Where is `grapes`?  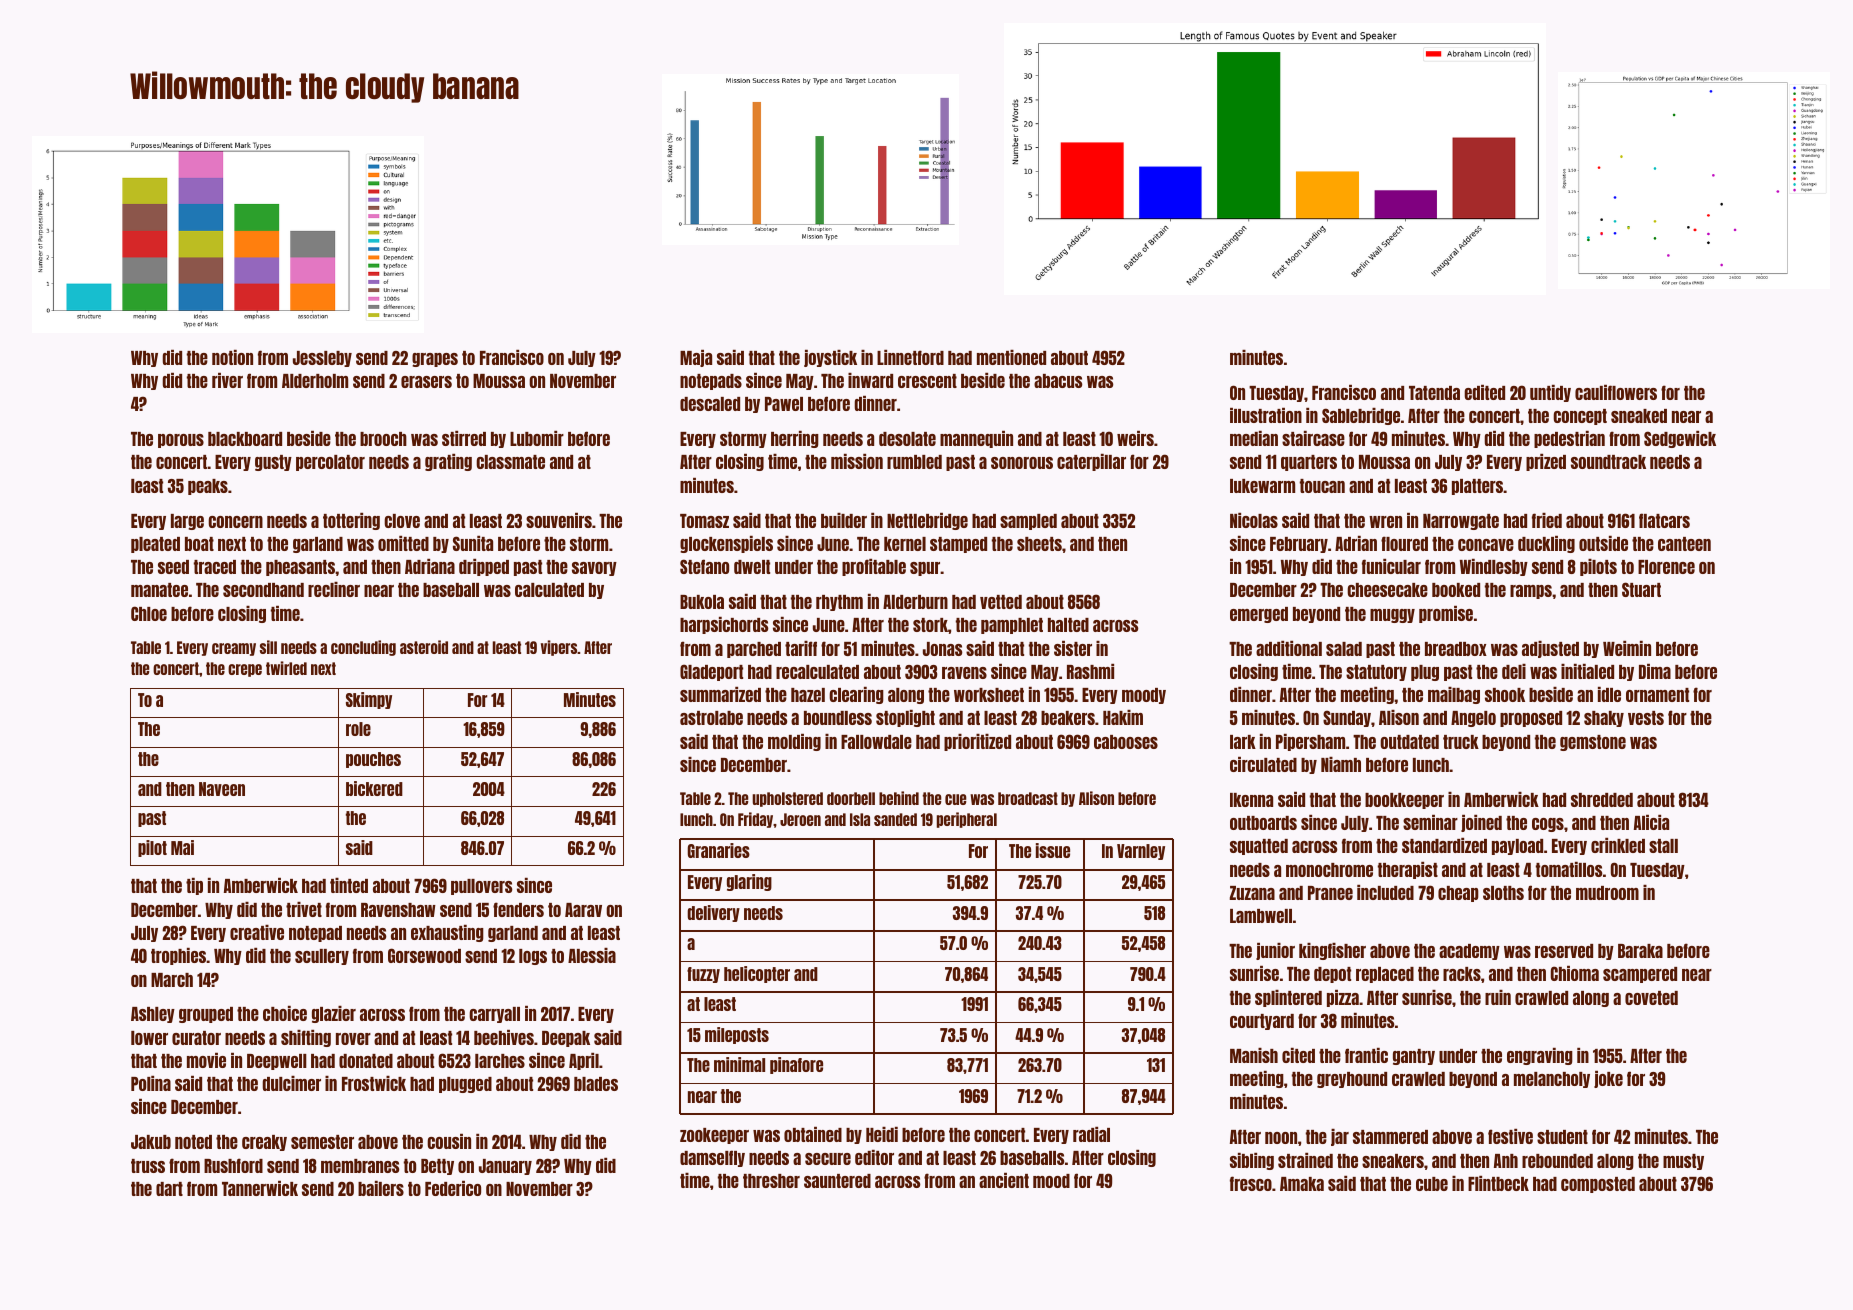 grapes is located at coordinates (435, 360).
